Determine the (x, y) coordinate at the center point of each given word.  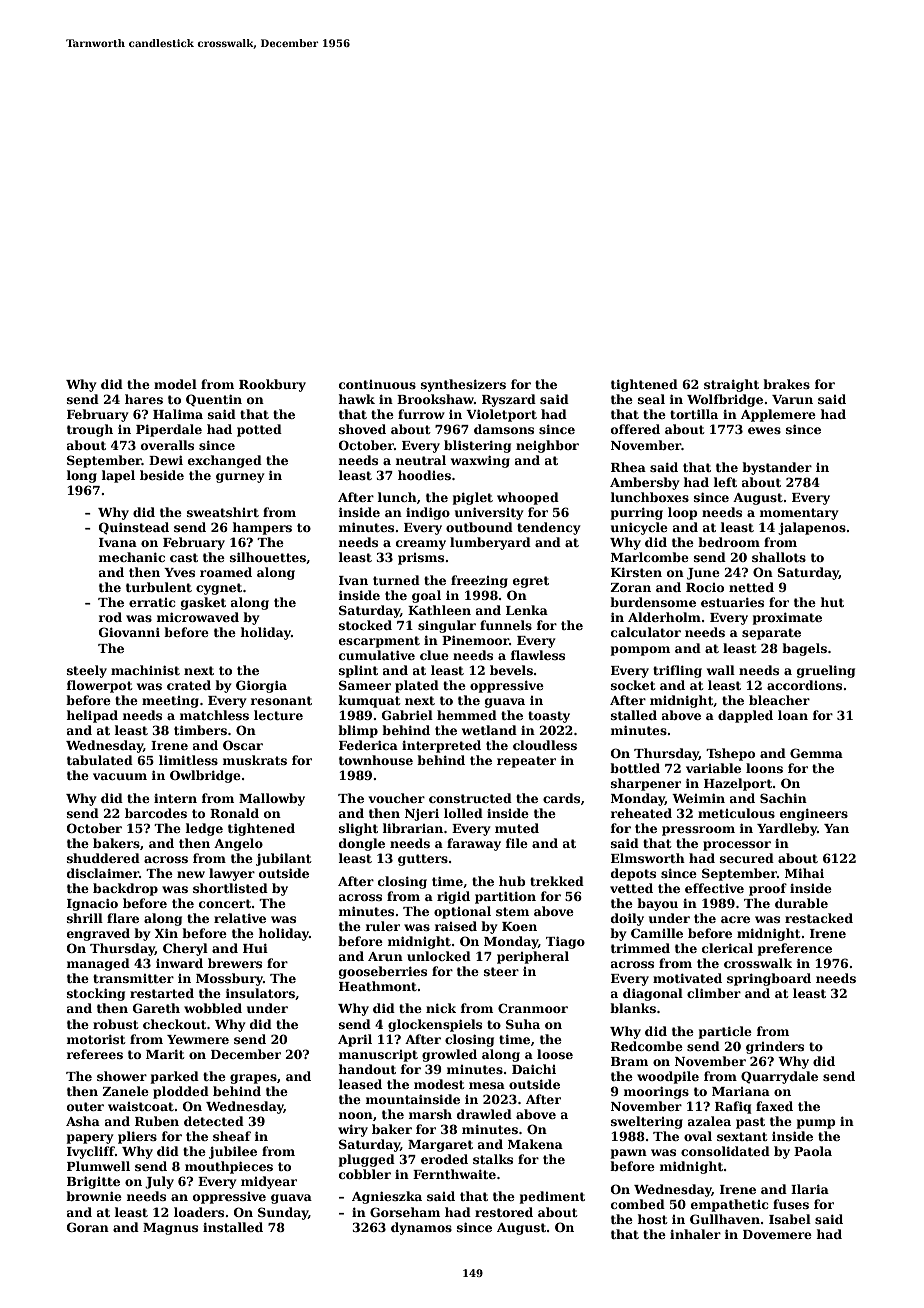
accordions (804, 685)
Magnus (170, 1229)
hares (144, 399)
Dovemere (777, 1234)
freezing (479, 581)
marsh (430, 1114)
